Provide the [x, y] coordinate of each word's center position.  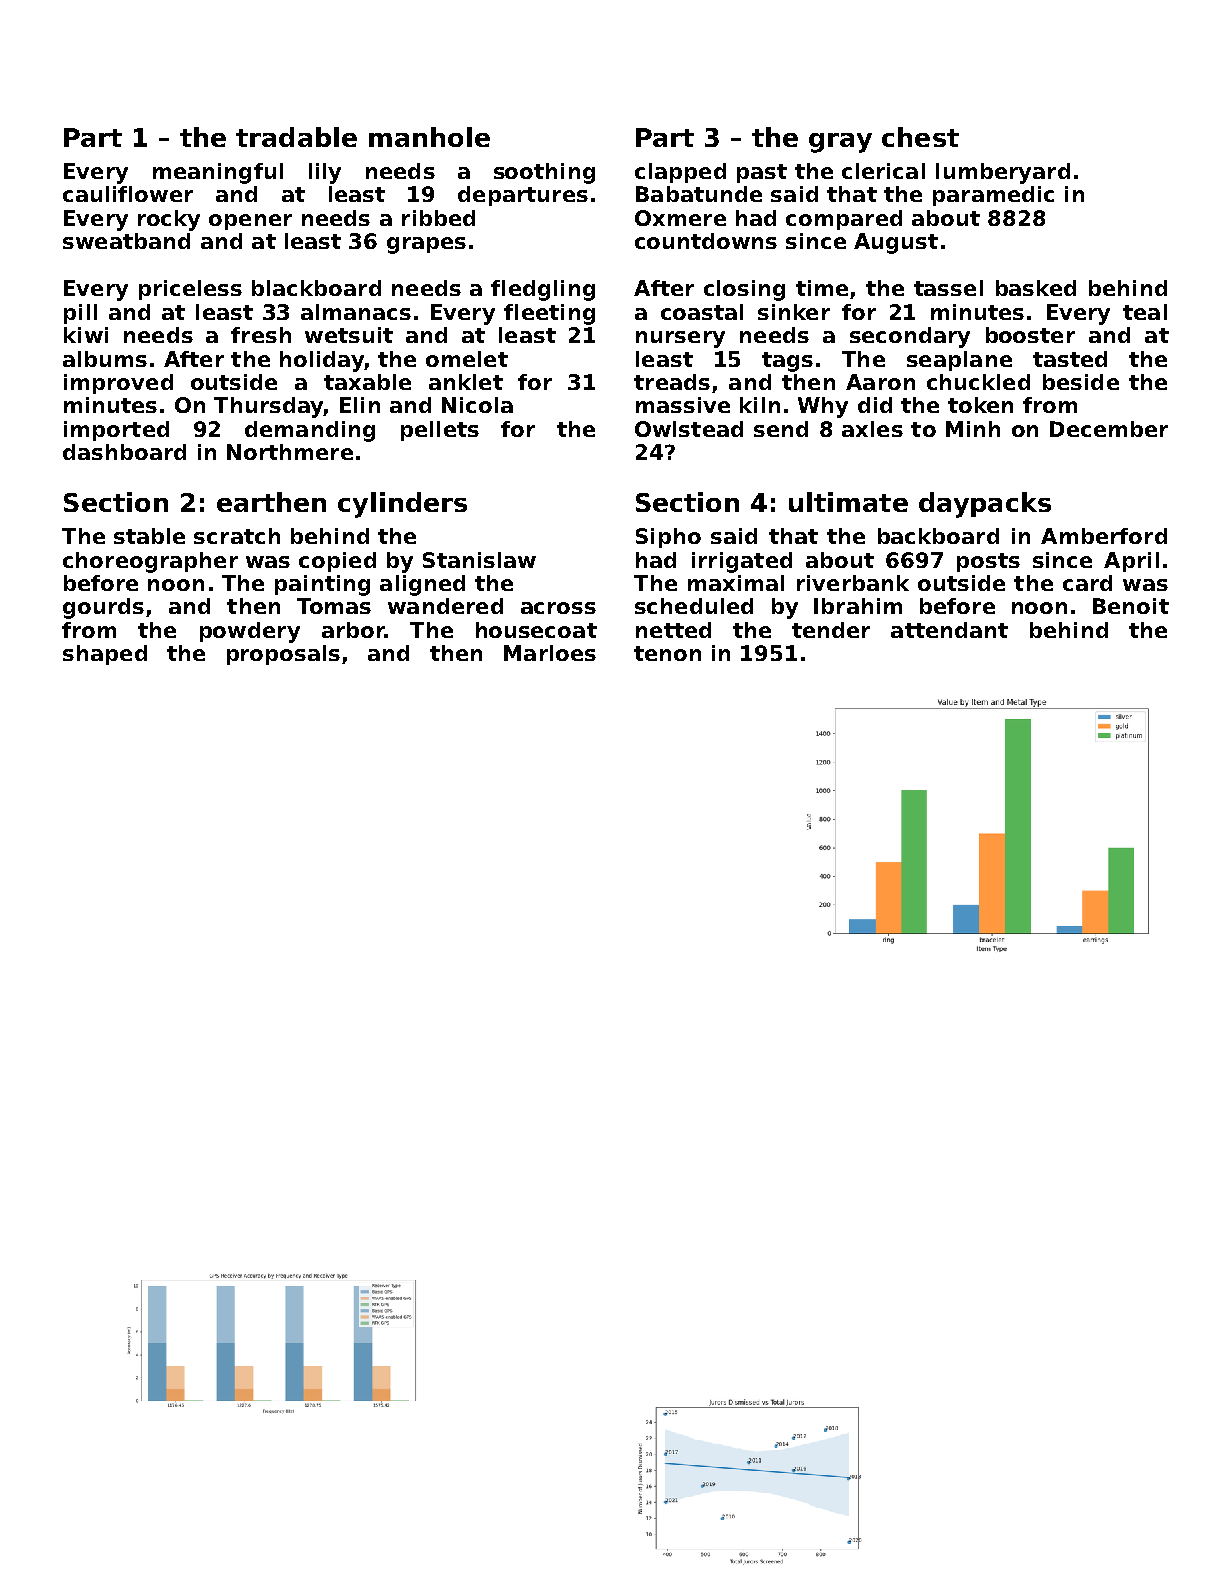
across [558, 608]
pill [80, 314]
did [875, 405]
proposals [283, 655]
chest [920, 137]
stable [149, 536]
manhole [429, 137]
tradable [296, 137]
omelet [467, 359]
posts [988, 562]
